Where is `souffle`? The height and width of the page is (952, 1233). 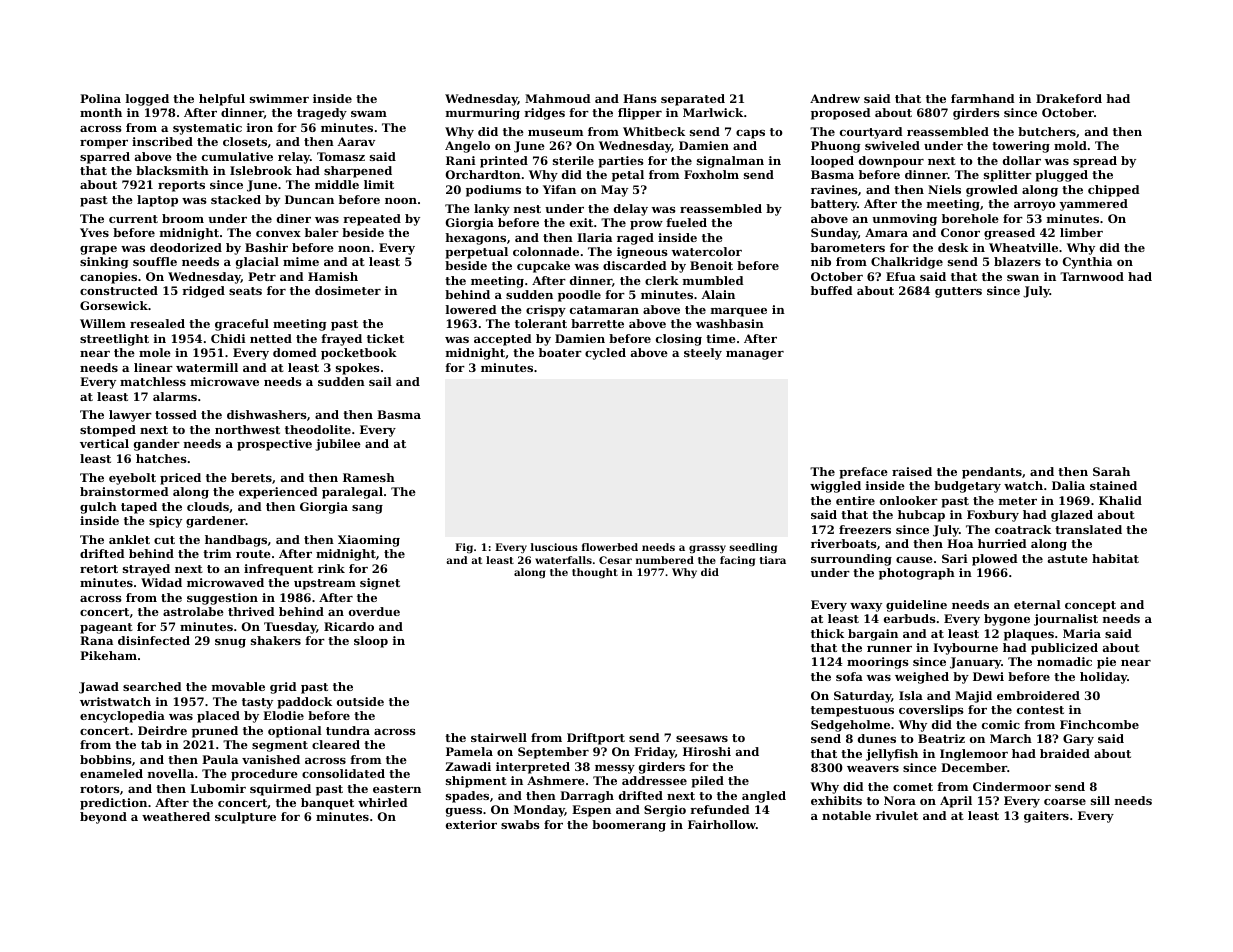
souffle is located at coordinates (155, 261).
